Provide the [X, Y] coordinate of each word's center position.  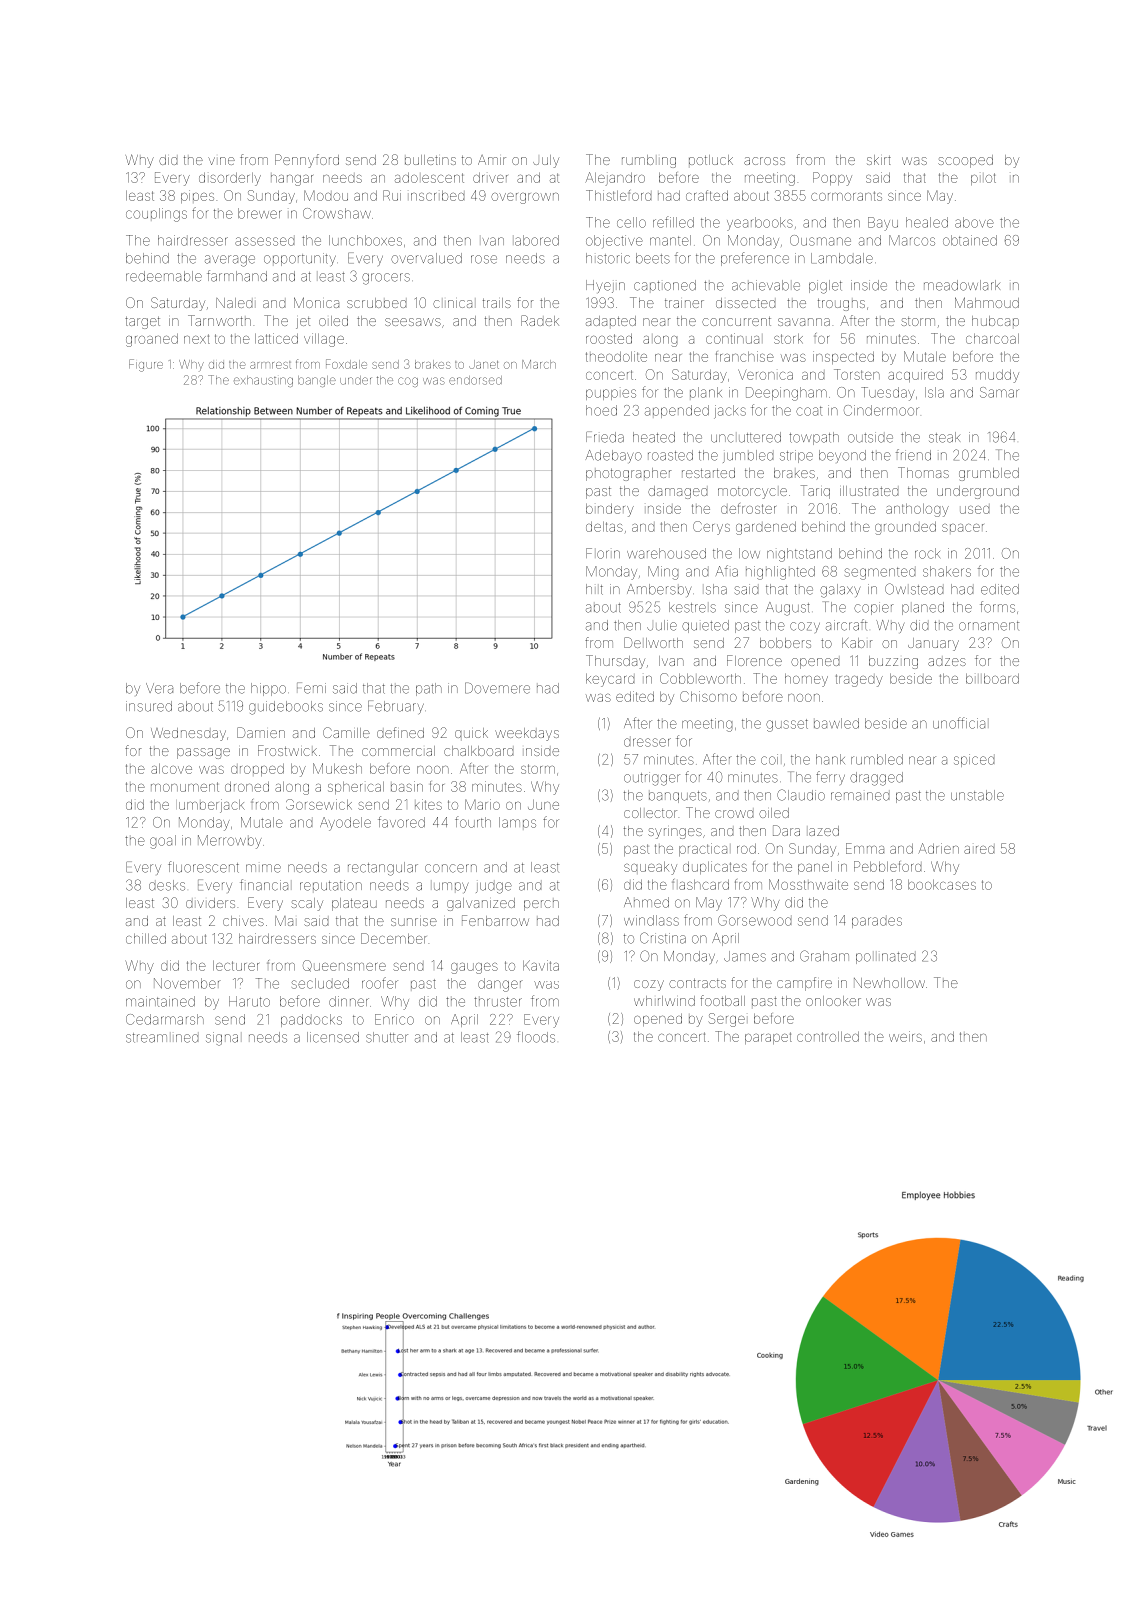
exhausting [263, 381]
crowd [734, 814]
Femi [311, 688]
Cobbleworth [700, 678]
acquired [915, 375]
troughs [841, 305]
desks [167, 885]
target [142, 323]
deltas [604, 527]
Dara [786, 830]
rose [484, 259]
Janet [484, 364]
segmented [880, 573]
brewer [260, 213]
